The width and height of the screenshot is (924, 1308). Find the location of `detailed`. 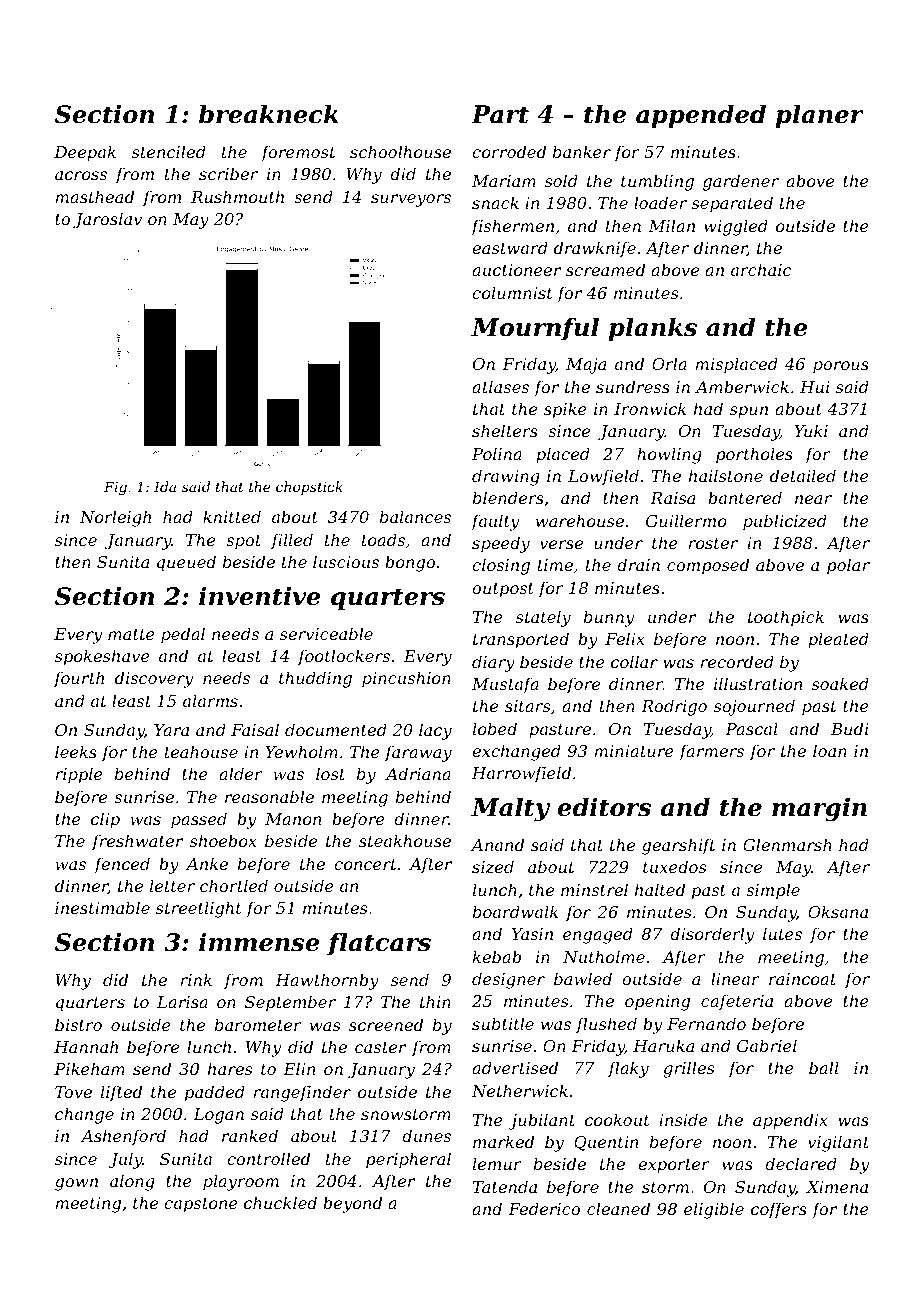

detailed is located at coordinates (803, 475).
